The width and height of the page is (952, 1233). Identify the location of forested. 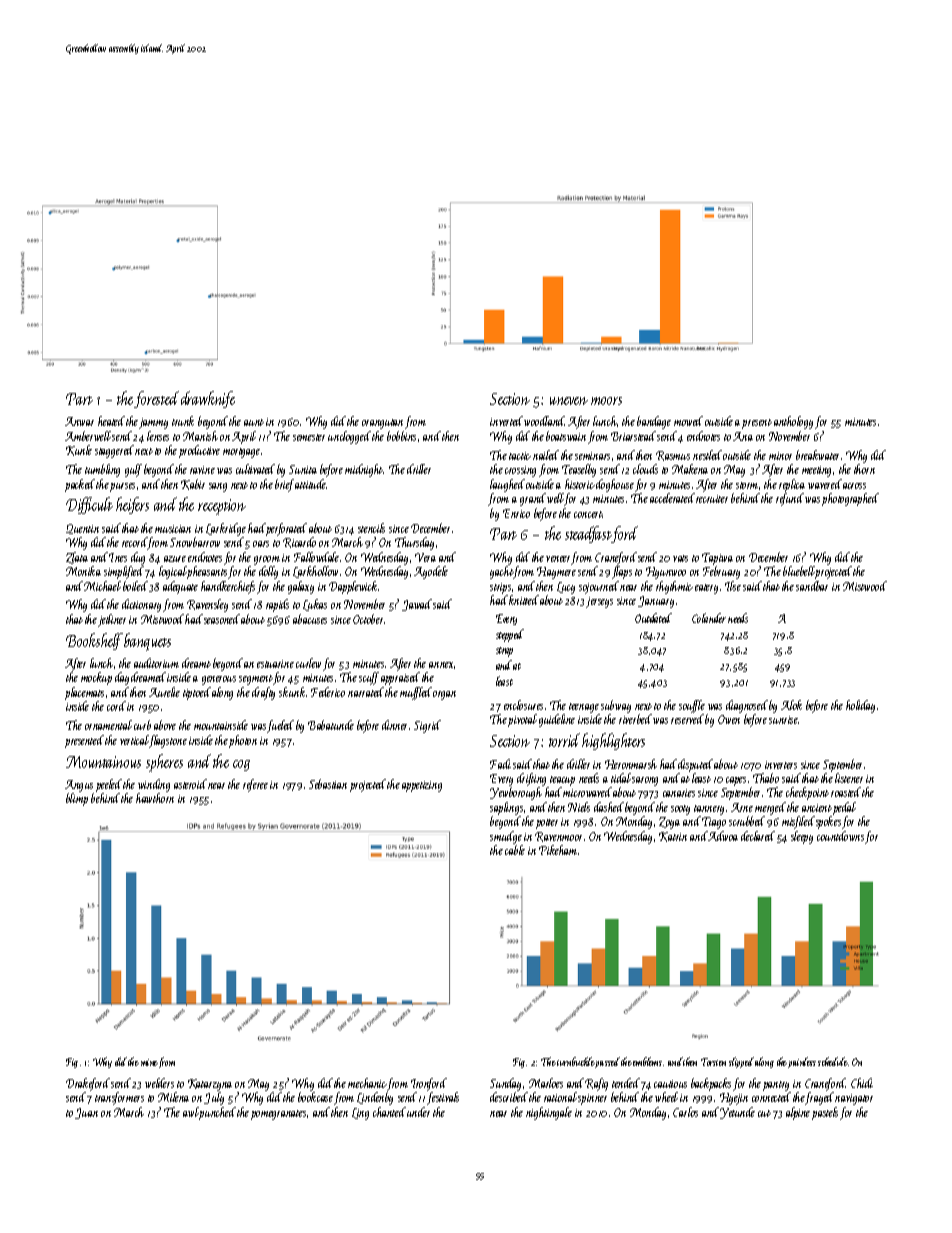
(157, 399).
